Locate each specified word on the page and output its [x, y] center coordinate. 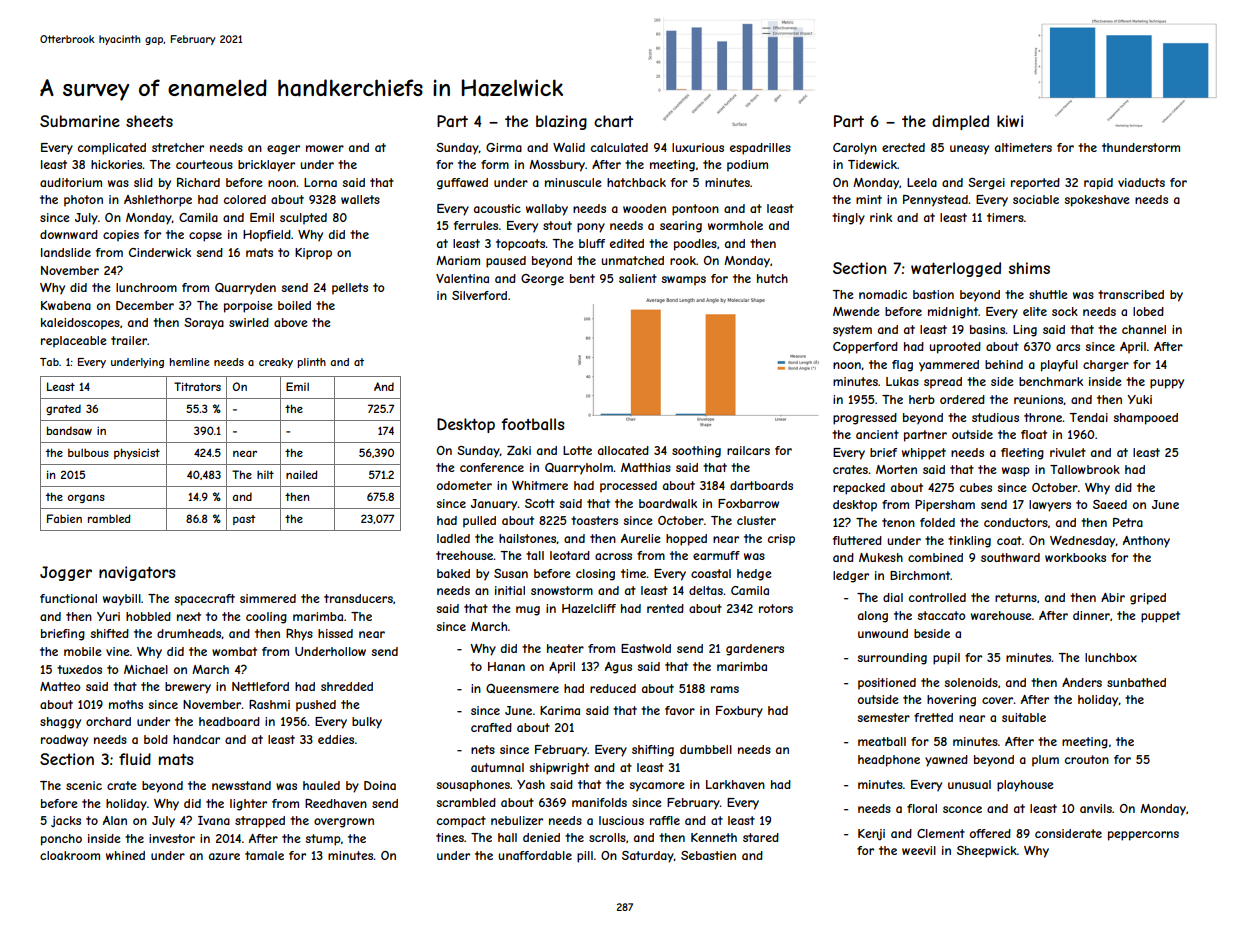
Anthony [1146, 542]
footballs [533, 424]
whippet [924, 454]
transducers [358, 598]
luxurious [698, 147]
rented [665, 608]
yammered [949, 366]
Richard [198, 182]
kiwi [1010, 121]
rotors [776, 608]
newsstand [241, 785]
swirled [249, 322]
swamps [683, 281]
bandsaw [69, 430]
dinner [1091, 615]
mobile [83, 651]
